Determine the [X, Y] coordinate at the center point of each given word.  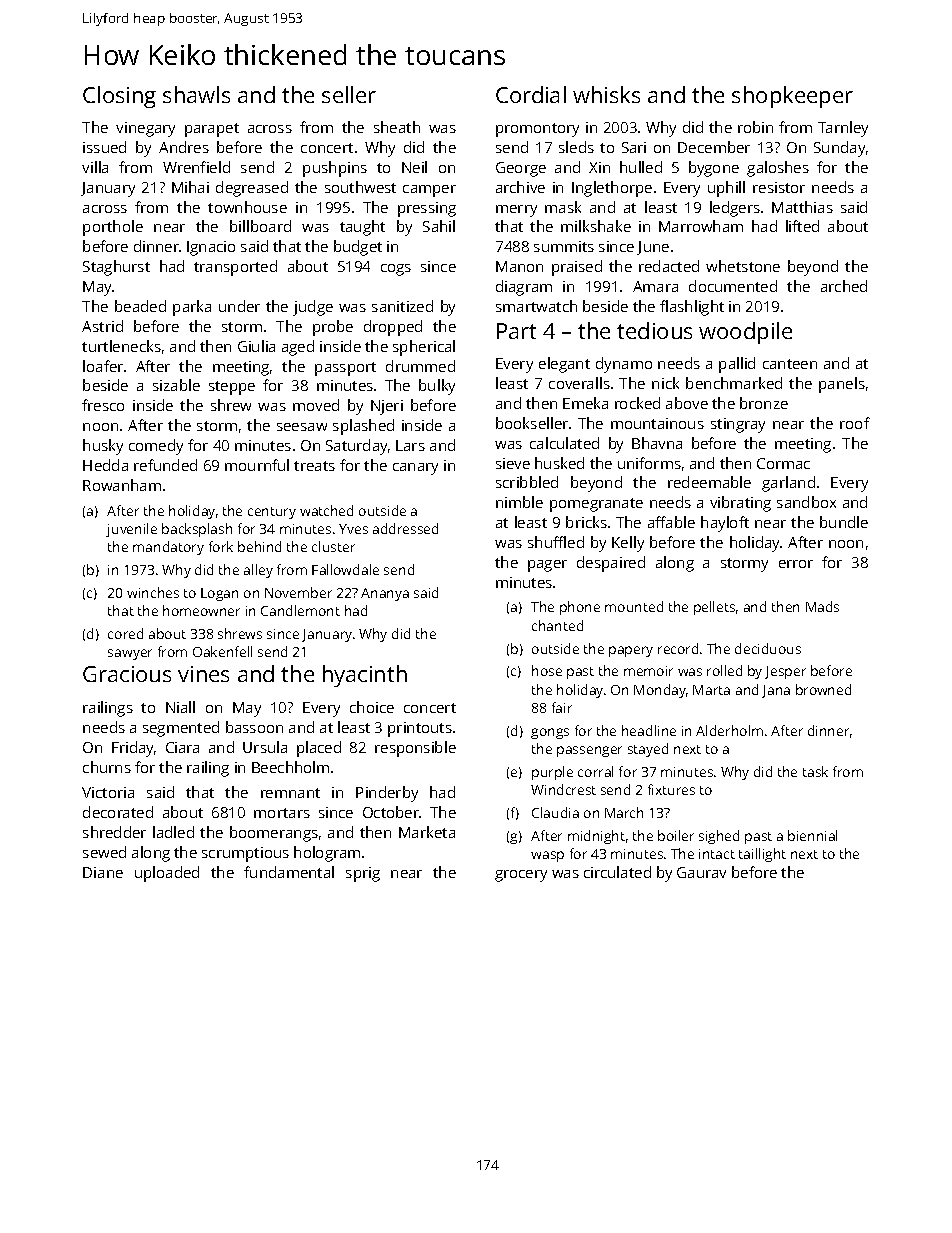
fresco [103, 405]
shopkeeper [792, 97]
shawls [196, 94]
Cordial [531, 94]
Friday [132, 749]
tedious [654, 330]
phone [580, 608]
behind [259, 546]
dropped [393, 328]
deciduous [768, 648]
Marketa [427, 832]
